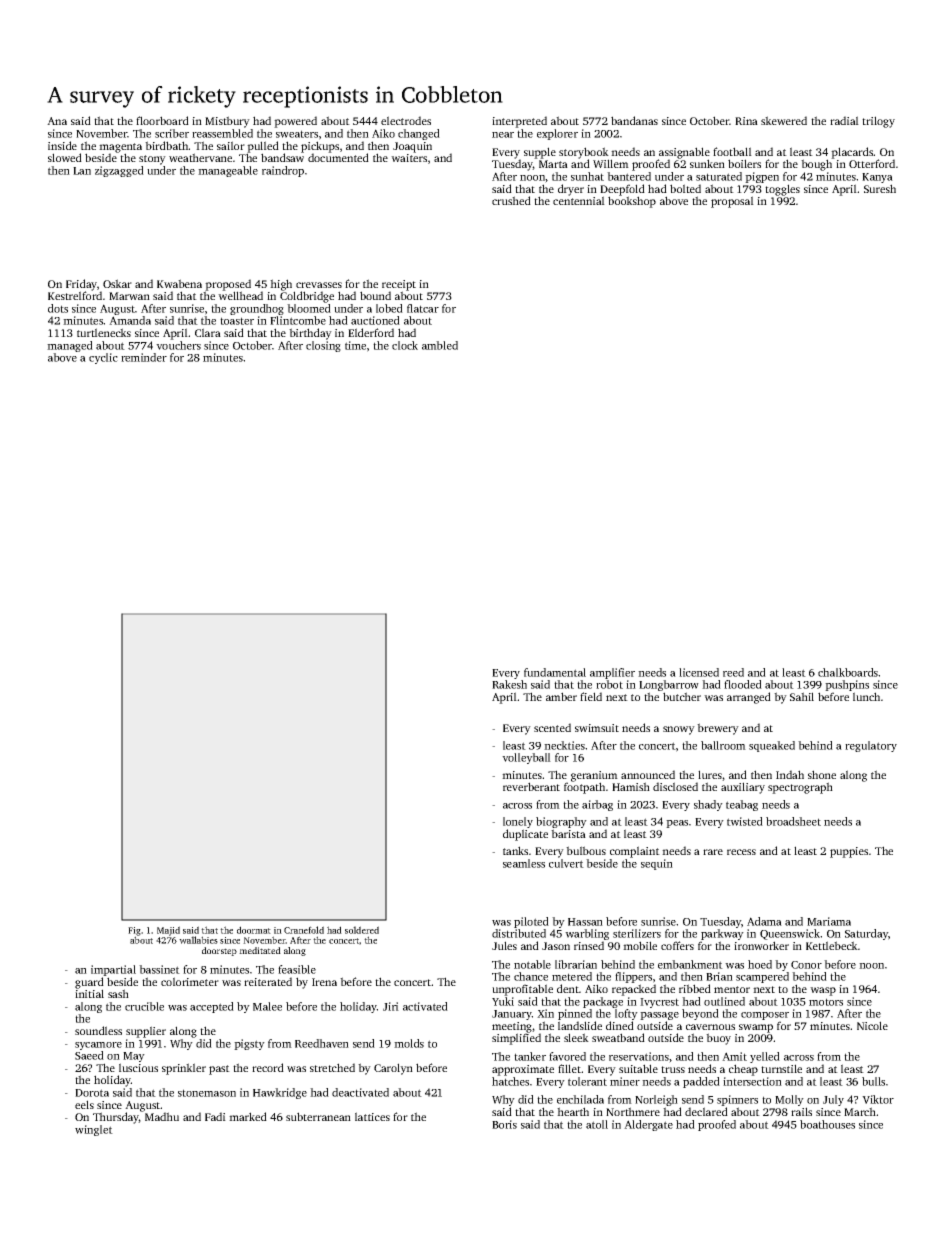 Image resolution: width=952 pixels, height=1233 pixels. What do you see at coordinates (103, 358) in the screenshot?
I see `cyclic` at bounding box center [103, 358].
